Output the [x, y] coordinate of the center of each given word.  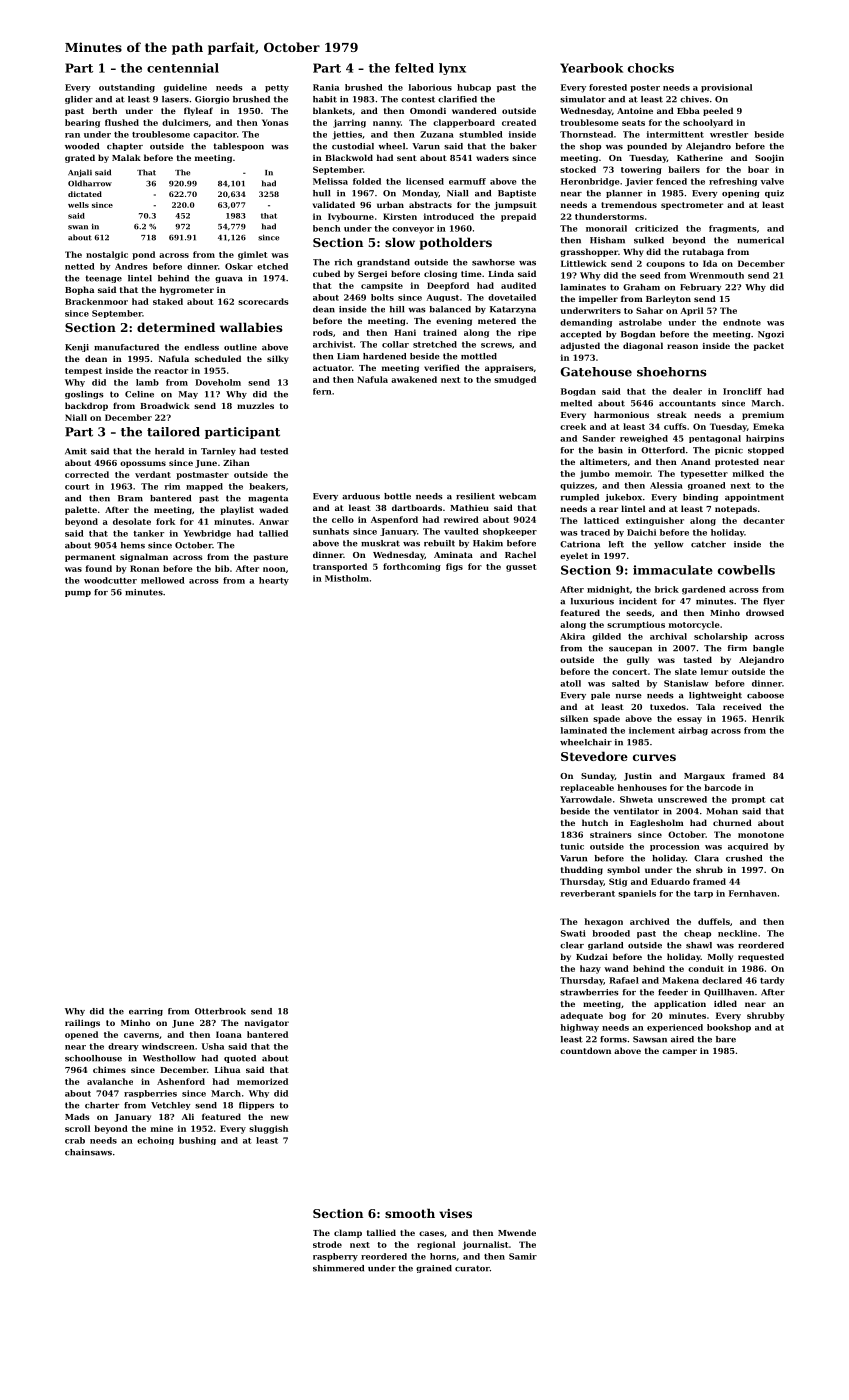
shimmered [338, 1268]
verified [442, 367]
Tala [705, 706]
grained [434, 1269]
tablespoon [239, 147]
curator [472, 1268]
